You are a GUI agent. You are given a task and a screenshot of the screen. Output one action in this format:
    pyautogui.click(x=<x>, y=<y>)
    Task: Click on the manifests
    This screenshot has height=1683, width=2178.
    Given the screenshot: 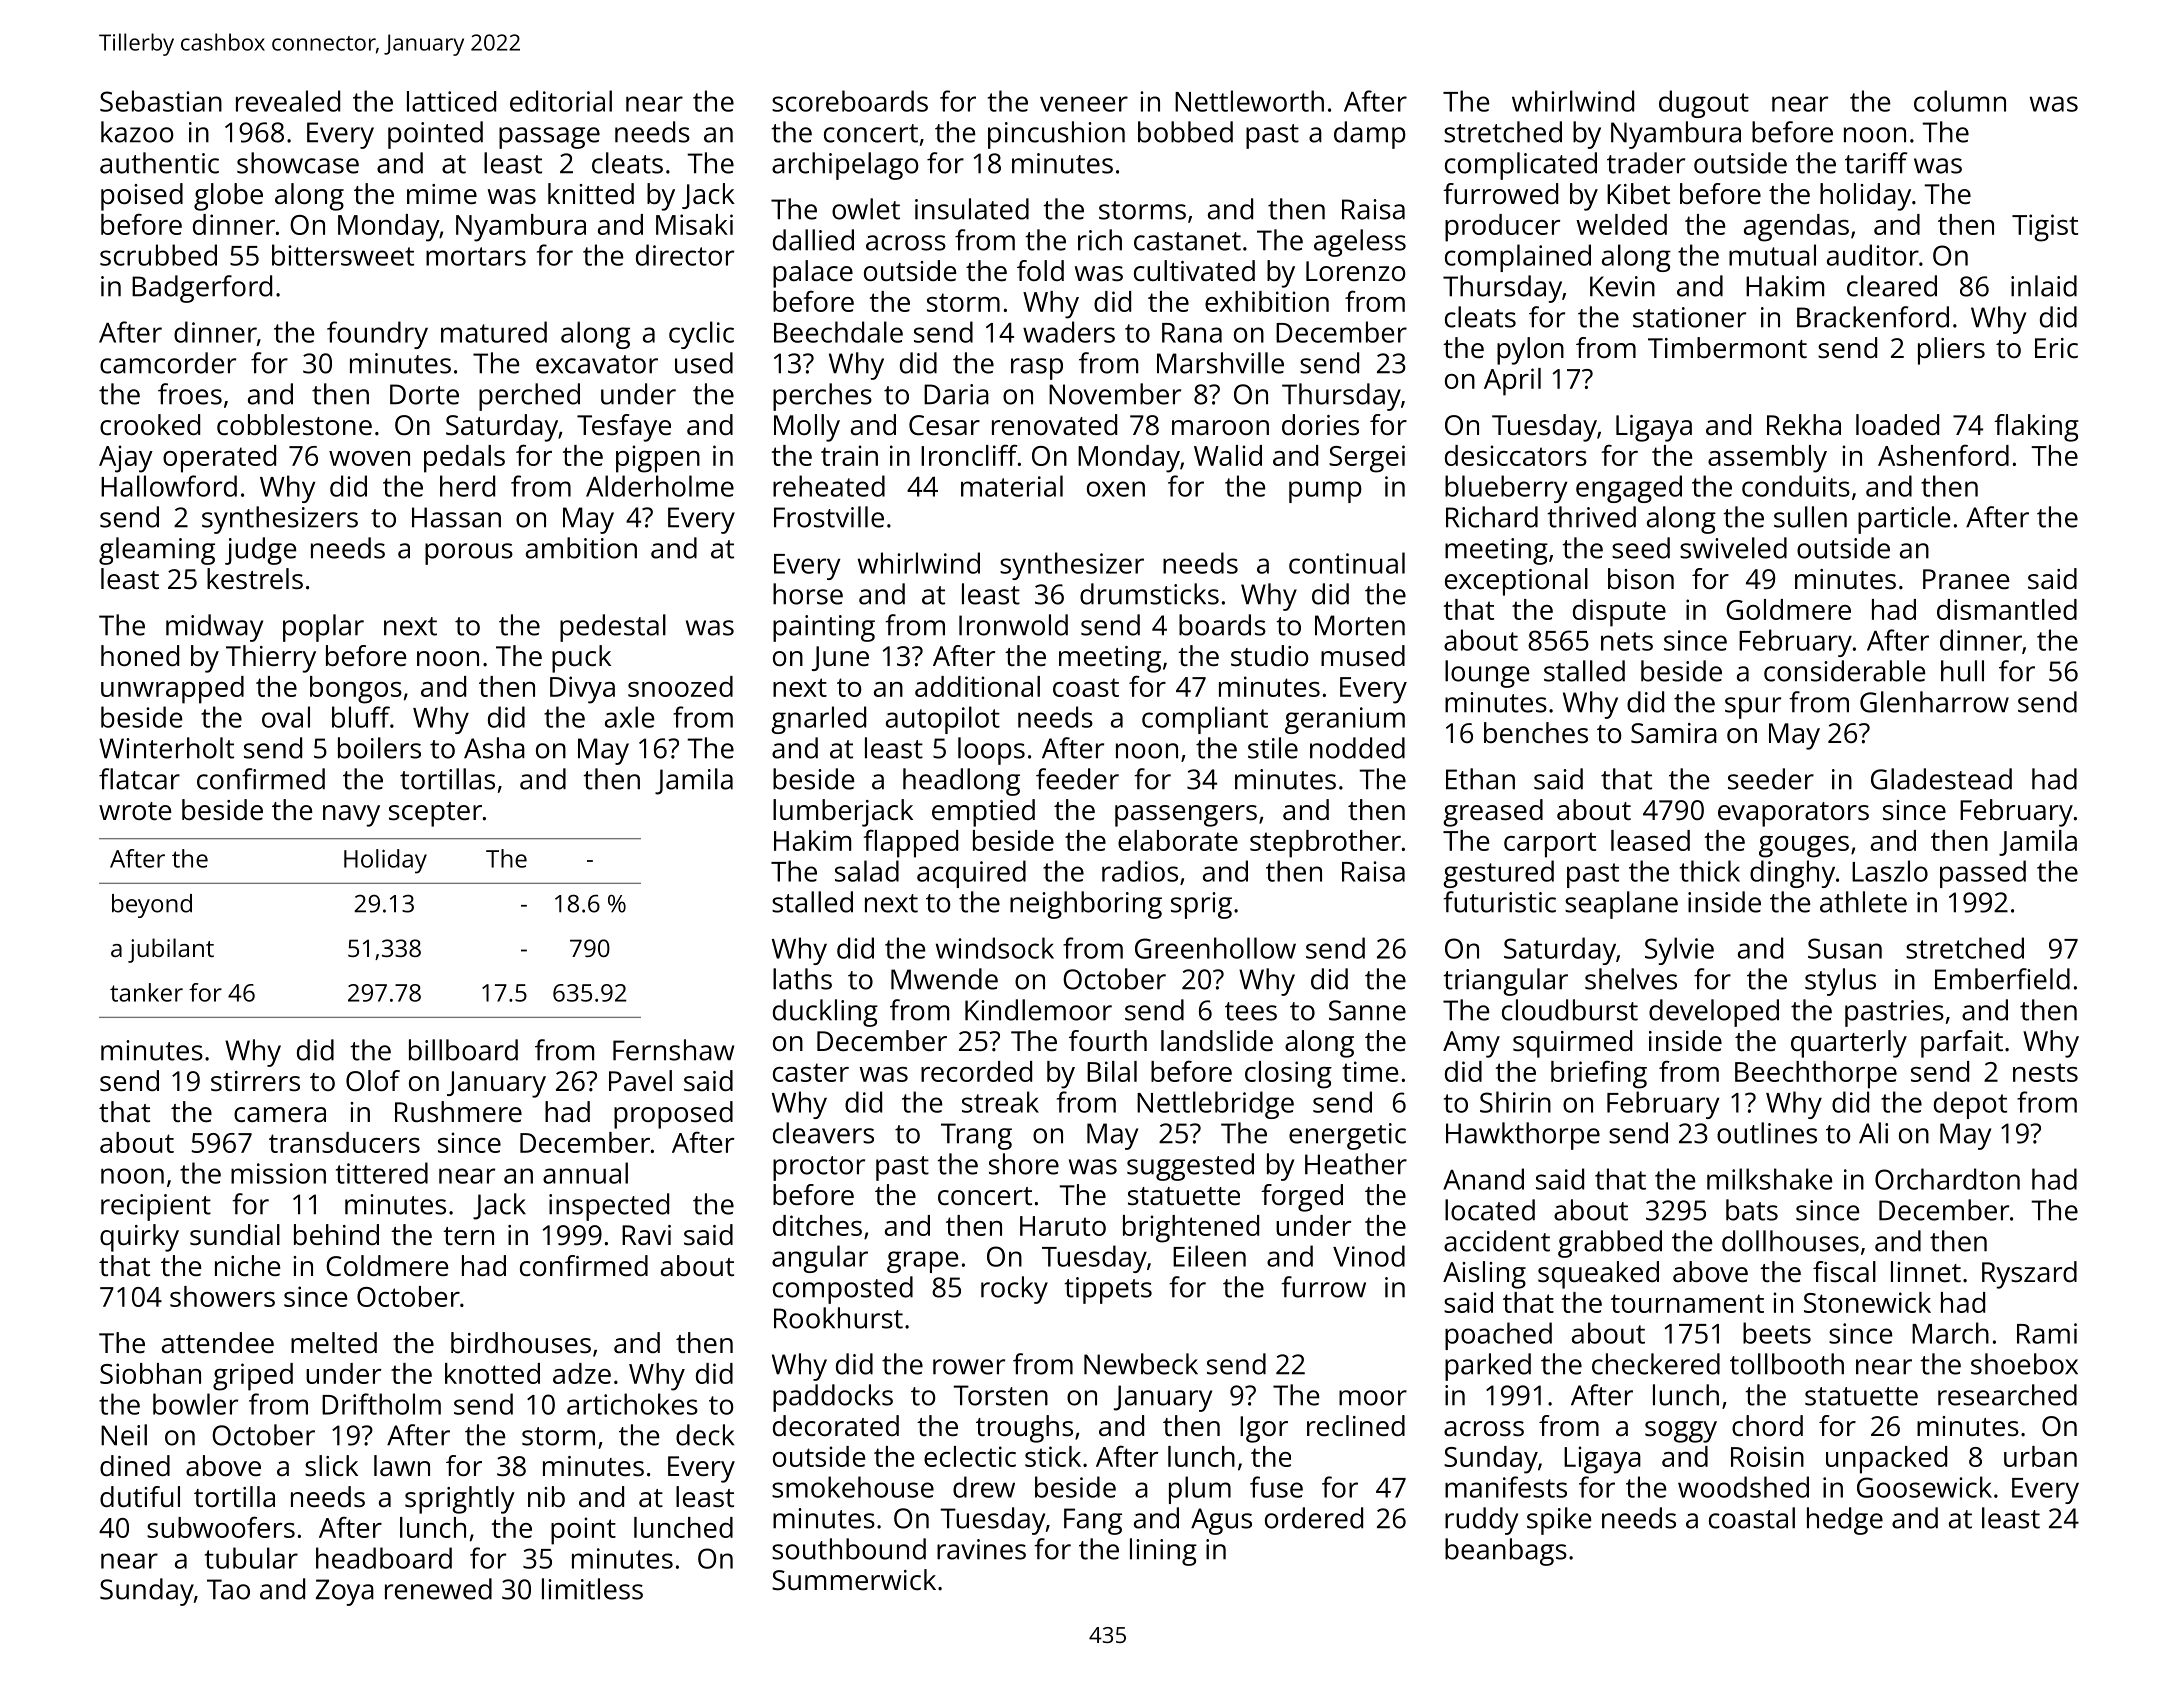 What is the action you would take?
    pyautogui.click(x=1506, y=1487)
